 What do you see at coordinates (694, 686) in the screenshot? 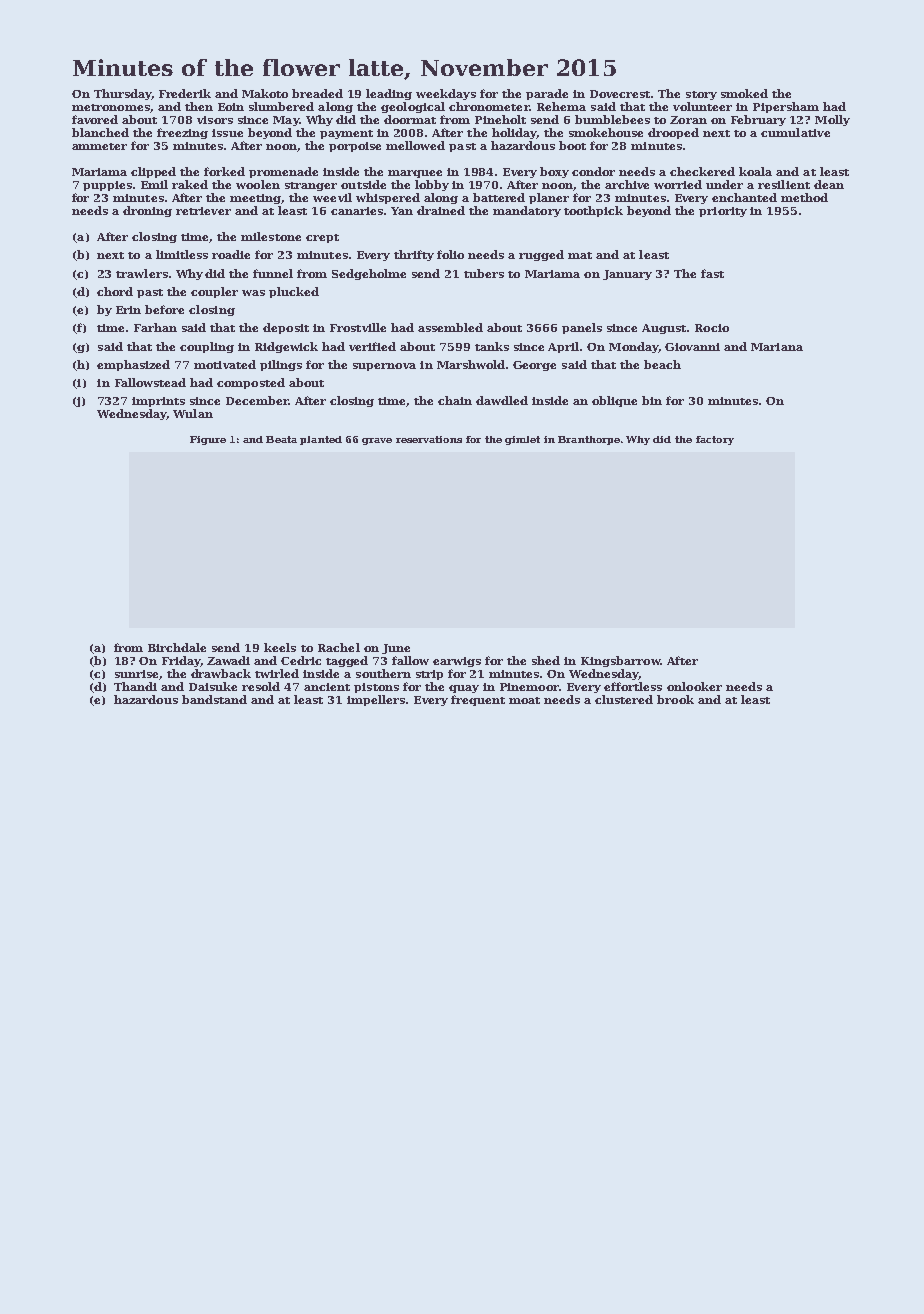
I see `onlooker` at bounding box center [694, 686].
